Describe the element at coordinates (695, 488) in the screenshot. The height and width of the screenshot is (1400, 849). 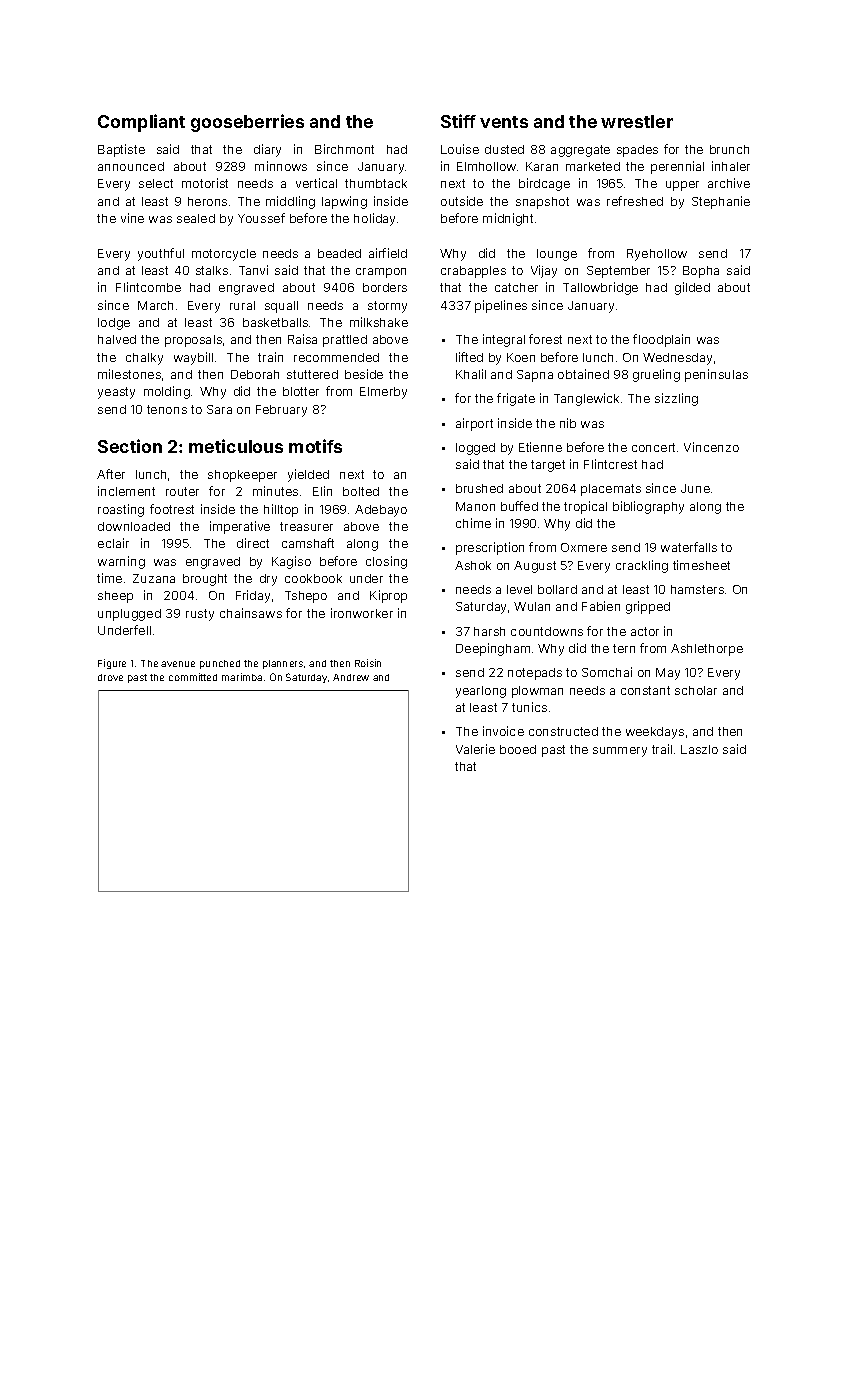
I see `June` at that location.
